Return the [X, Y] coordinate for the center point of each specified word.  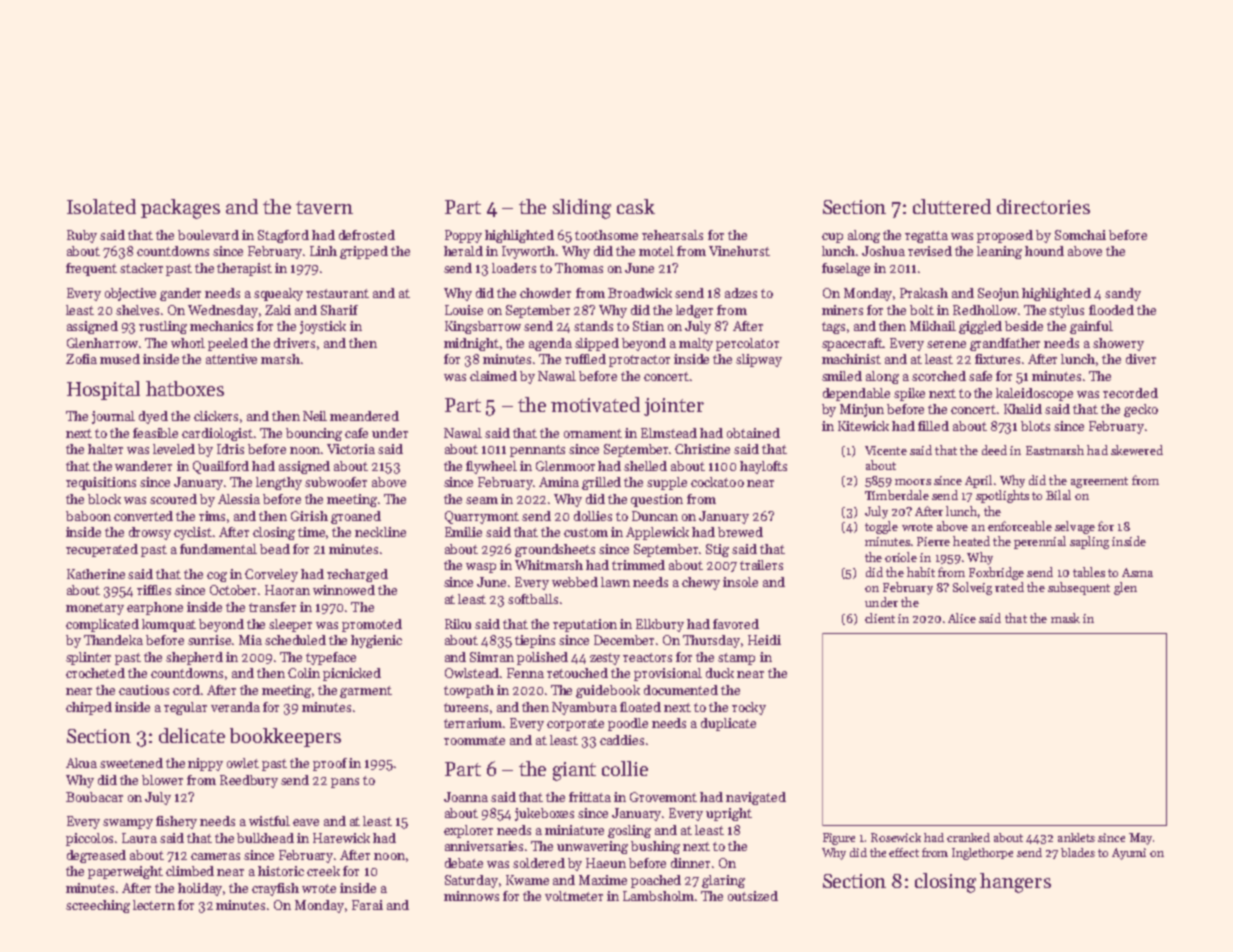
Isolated [101, 206]
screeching [98, 906]
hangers [1015, 883]
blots [1035, 426]
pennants [537, 451]
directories [1043, 206]
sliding [582, 209]
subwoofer [336, 482]
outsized [753, 896]
